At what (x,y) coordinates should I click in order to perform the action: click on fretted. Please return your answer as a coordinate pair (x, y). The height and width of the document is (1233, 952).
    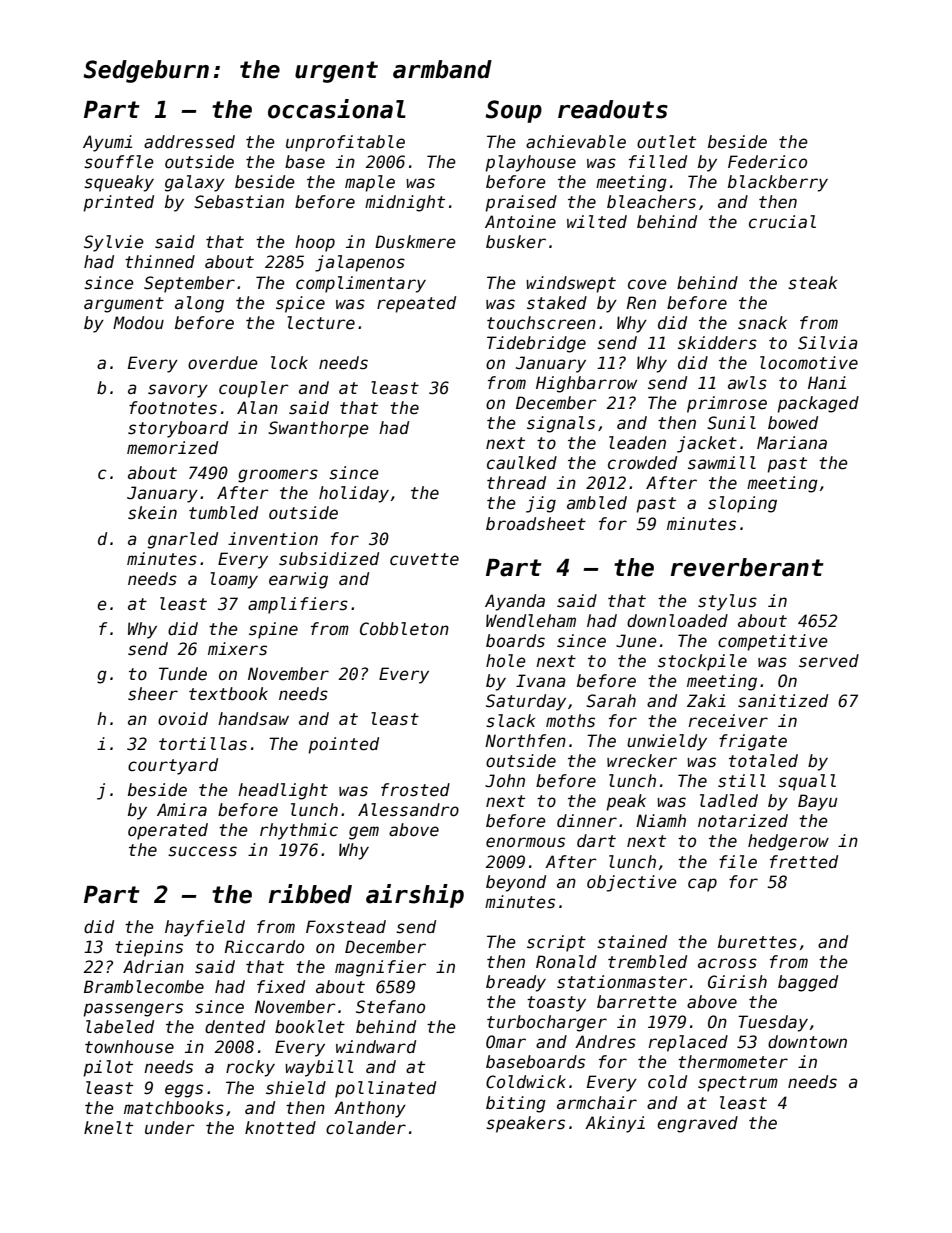
    Looking at the image, I should click on (804, 862).
